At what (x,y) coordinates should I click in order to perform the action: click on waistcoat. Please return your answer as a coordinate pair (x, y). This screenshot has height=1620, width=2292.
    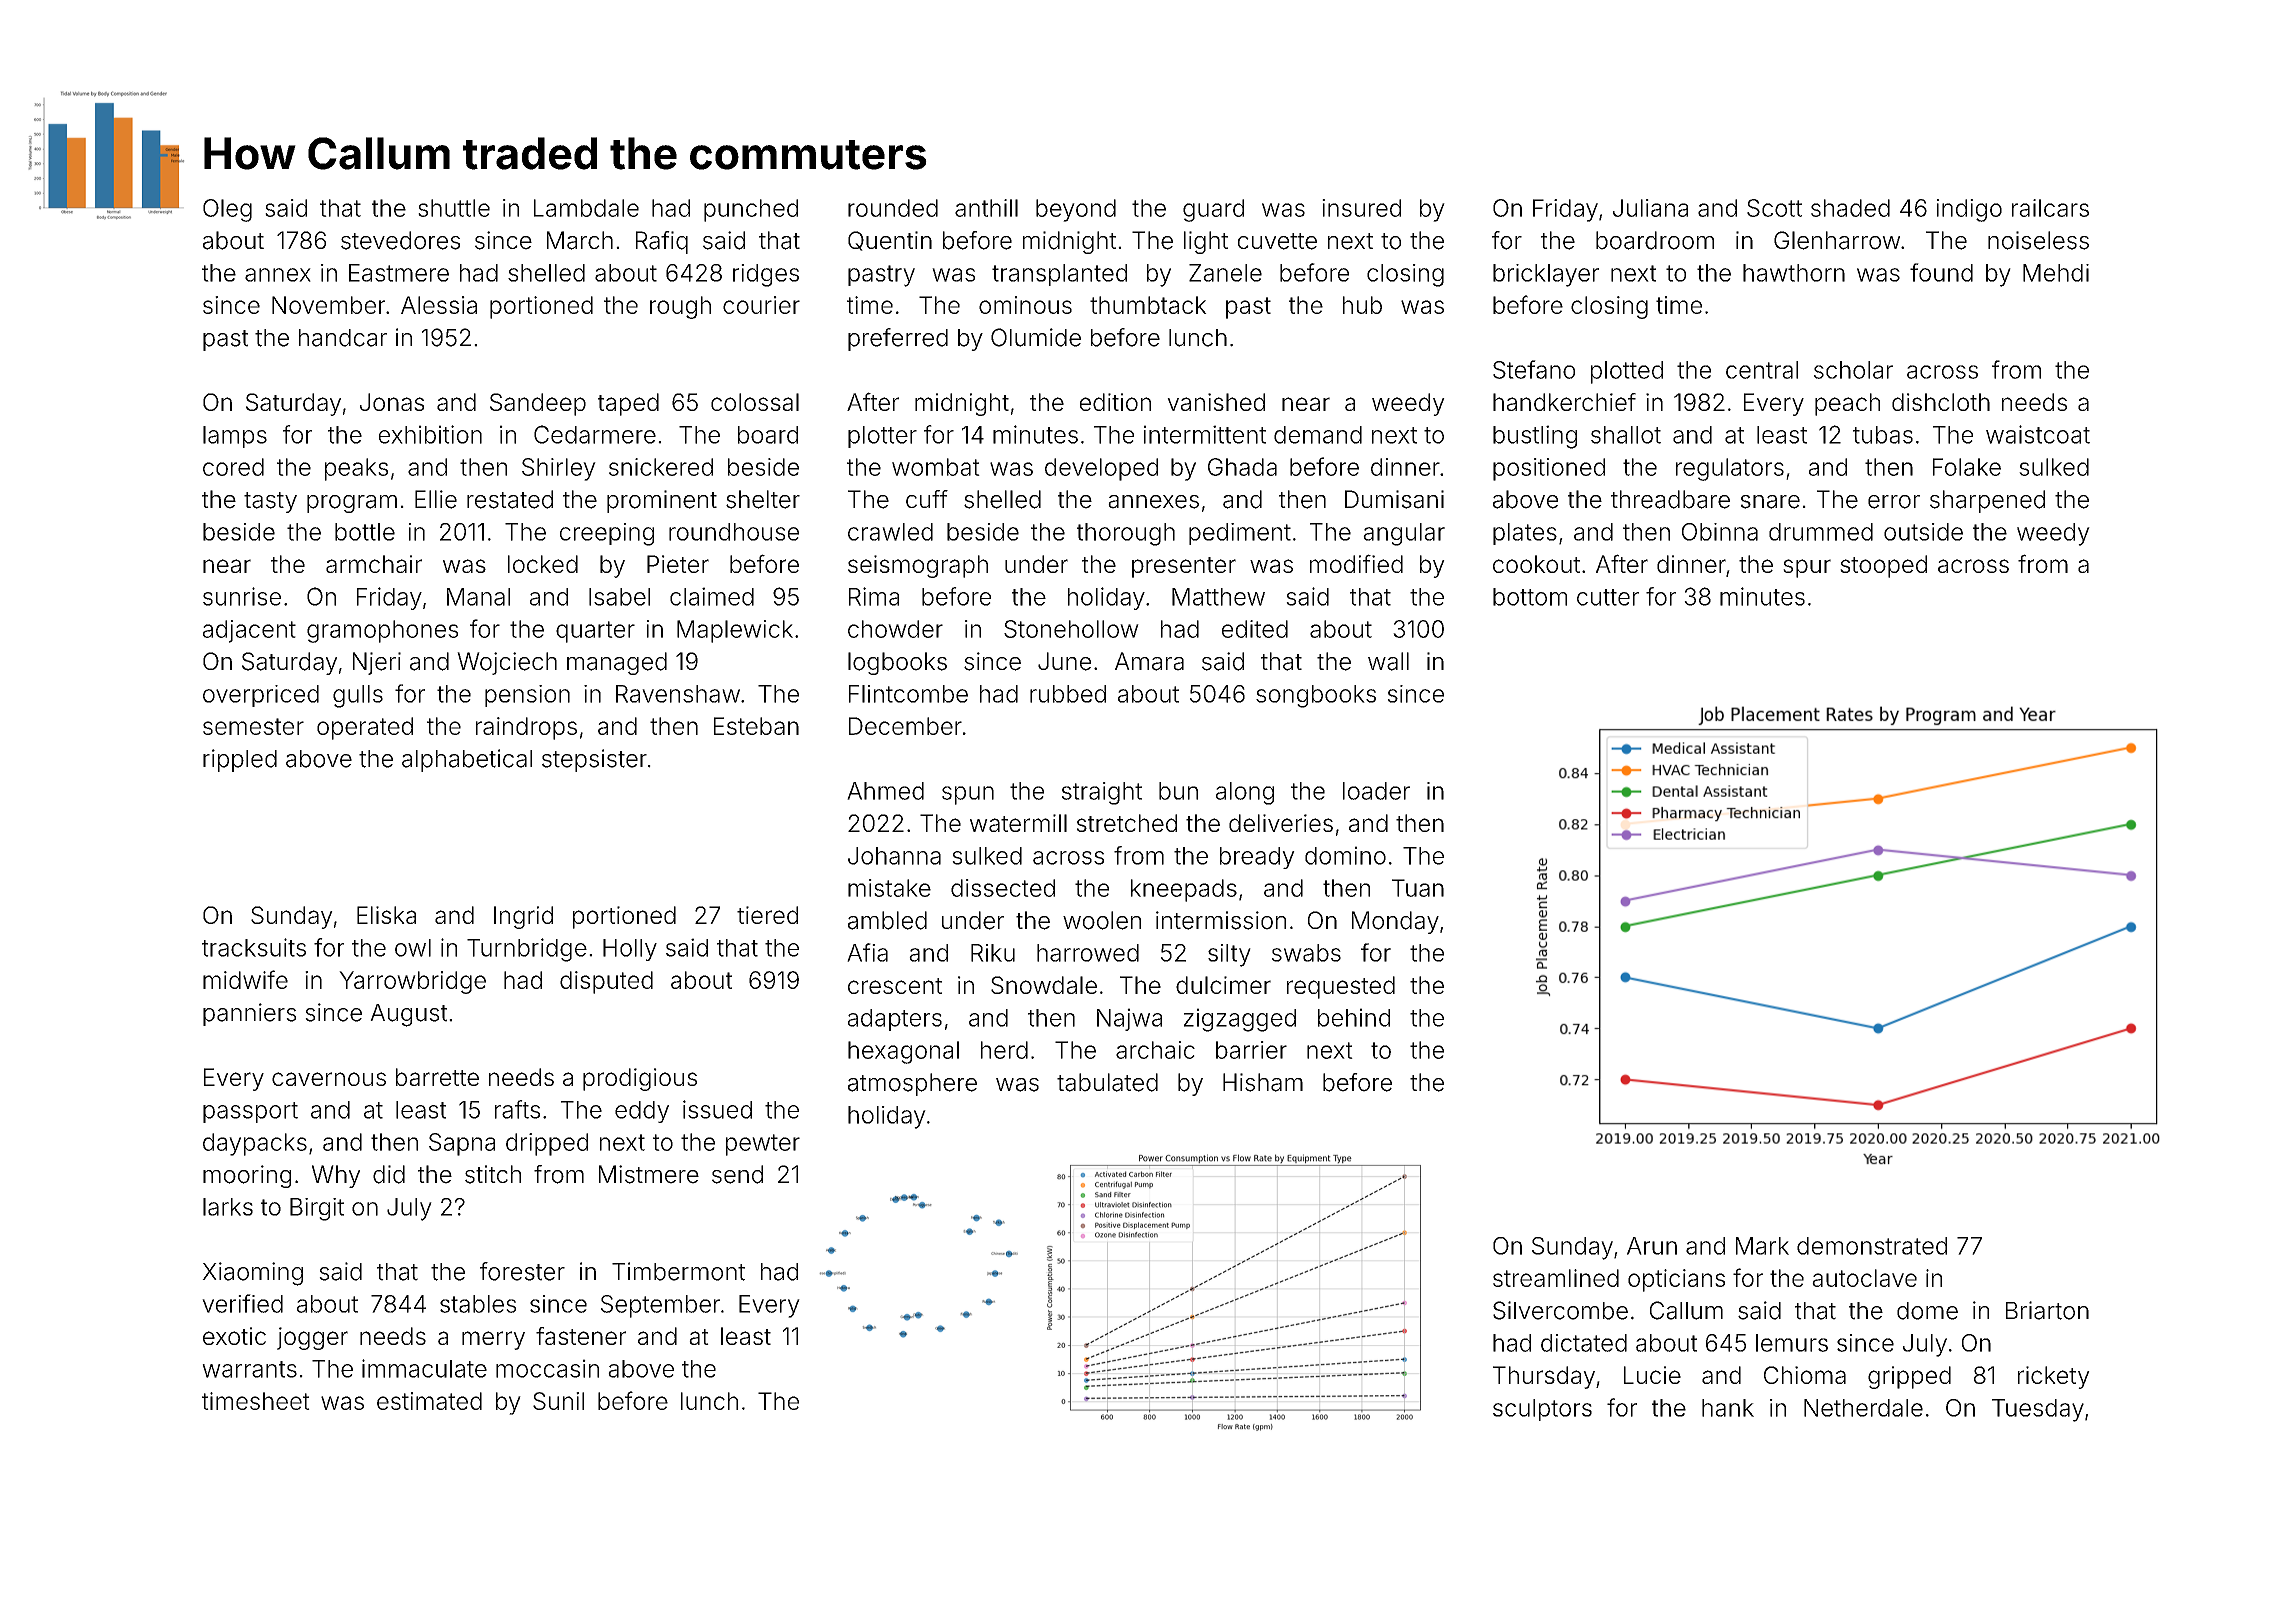
    Looking at the image, I should click on (2038, 434).
